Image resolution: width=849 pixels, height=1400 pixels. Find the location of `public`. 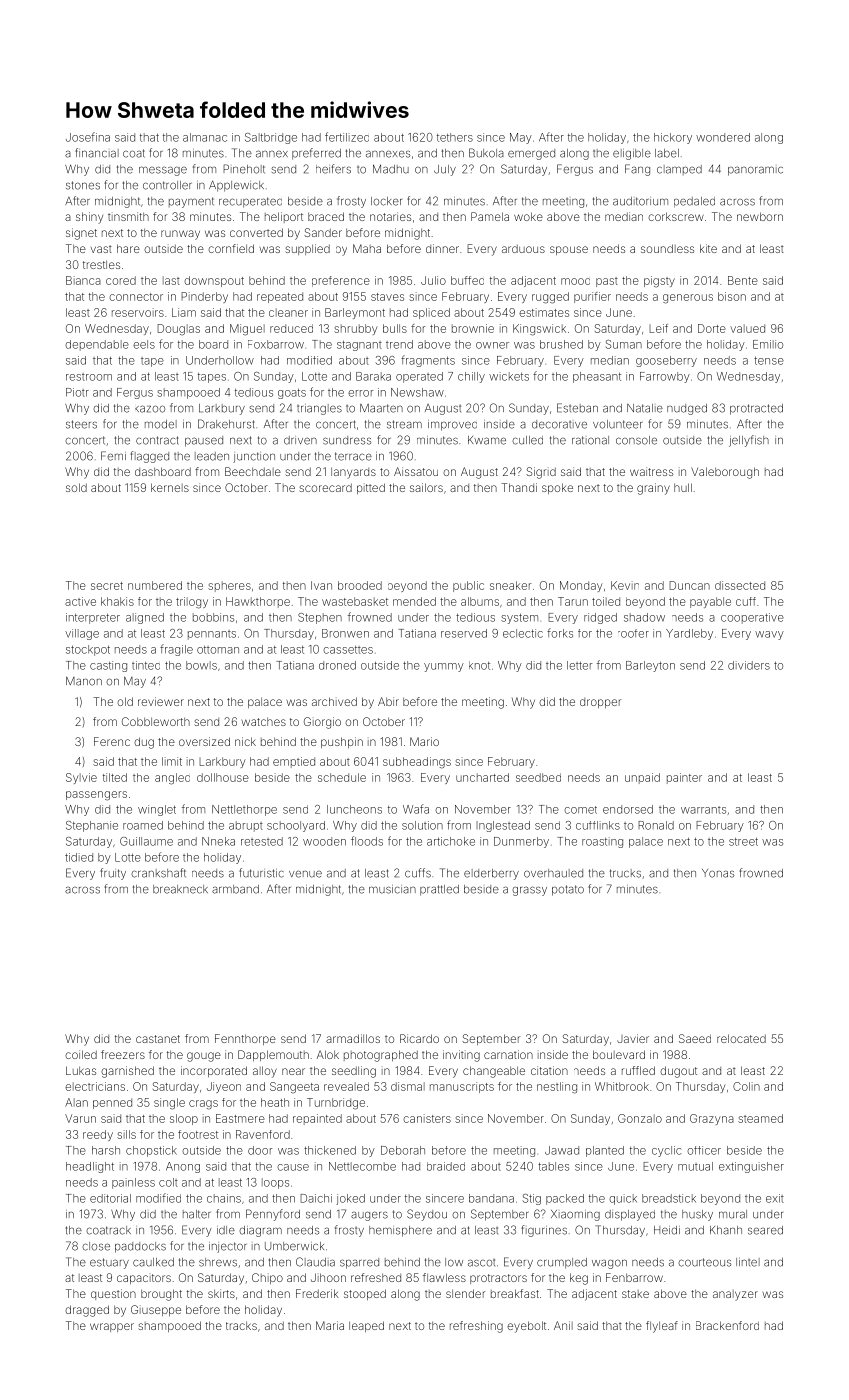

public is located at coordinates (468, 586).
